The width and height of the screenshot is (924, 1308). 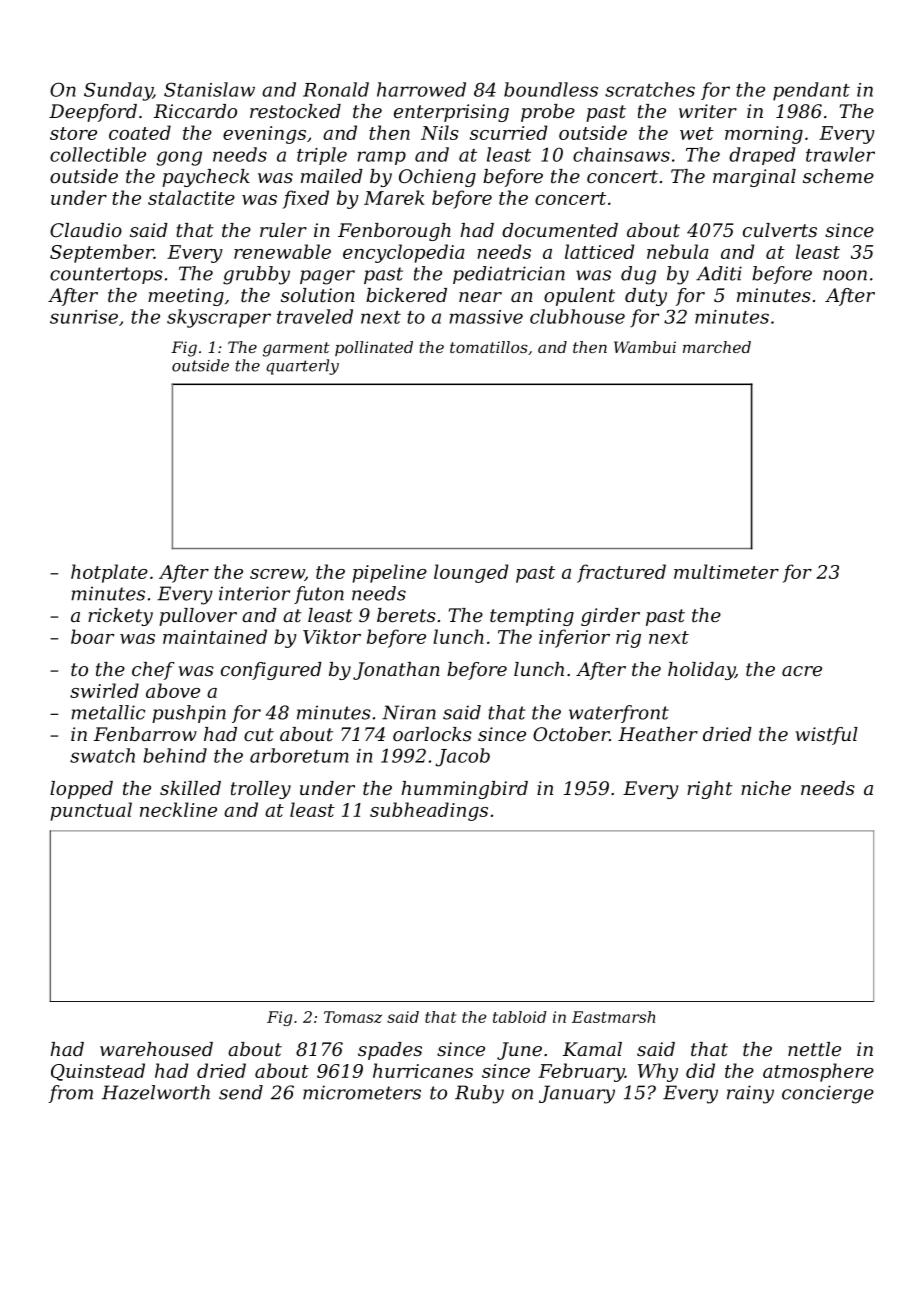 I want to click on scheme, so click(x=838, y=176).
